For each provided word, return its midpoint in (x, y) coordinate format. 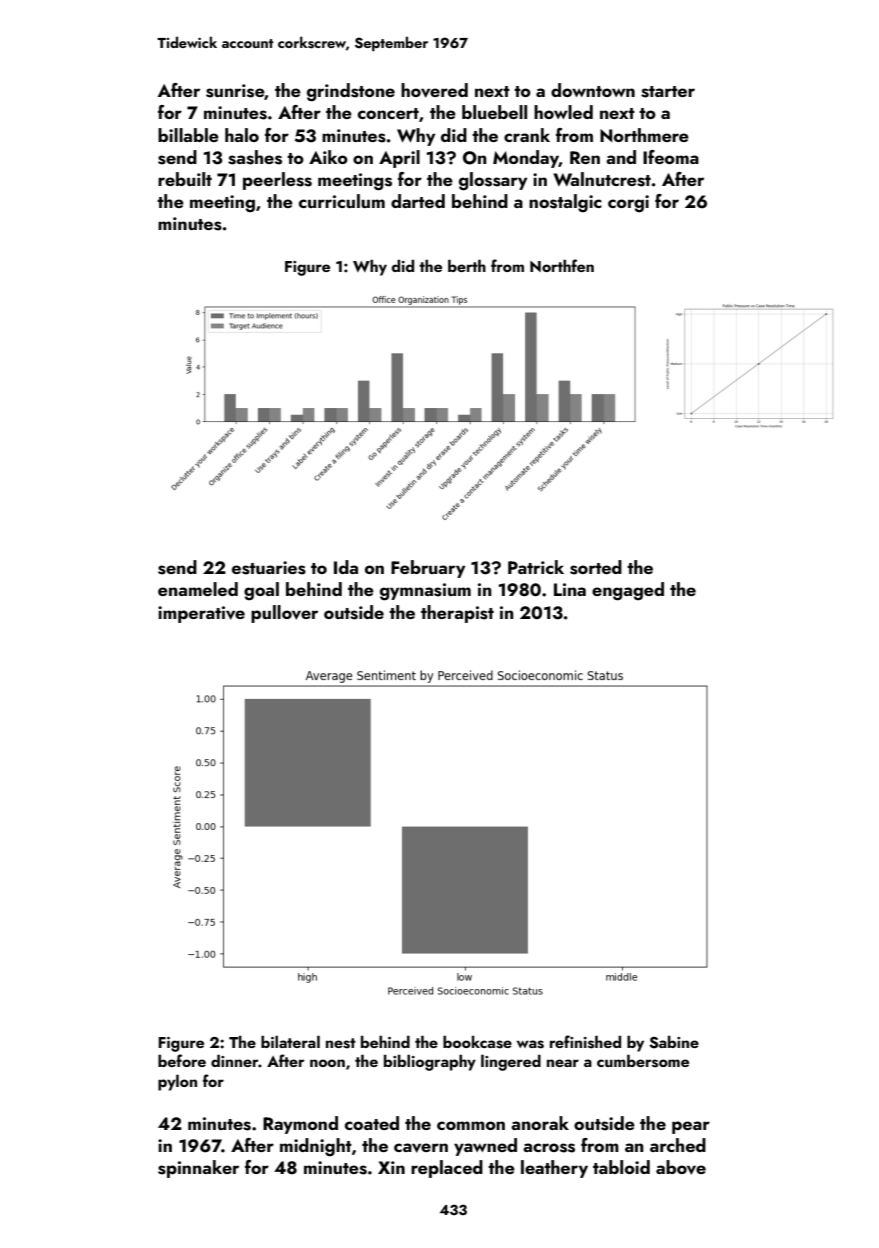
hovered (434, 90)
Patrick (536, 567)
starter (668, 92)
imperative (201, 614)
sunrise (235, 91)
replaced (447, 1169)
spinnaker (198, 1169)
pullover (284, 614)
